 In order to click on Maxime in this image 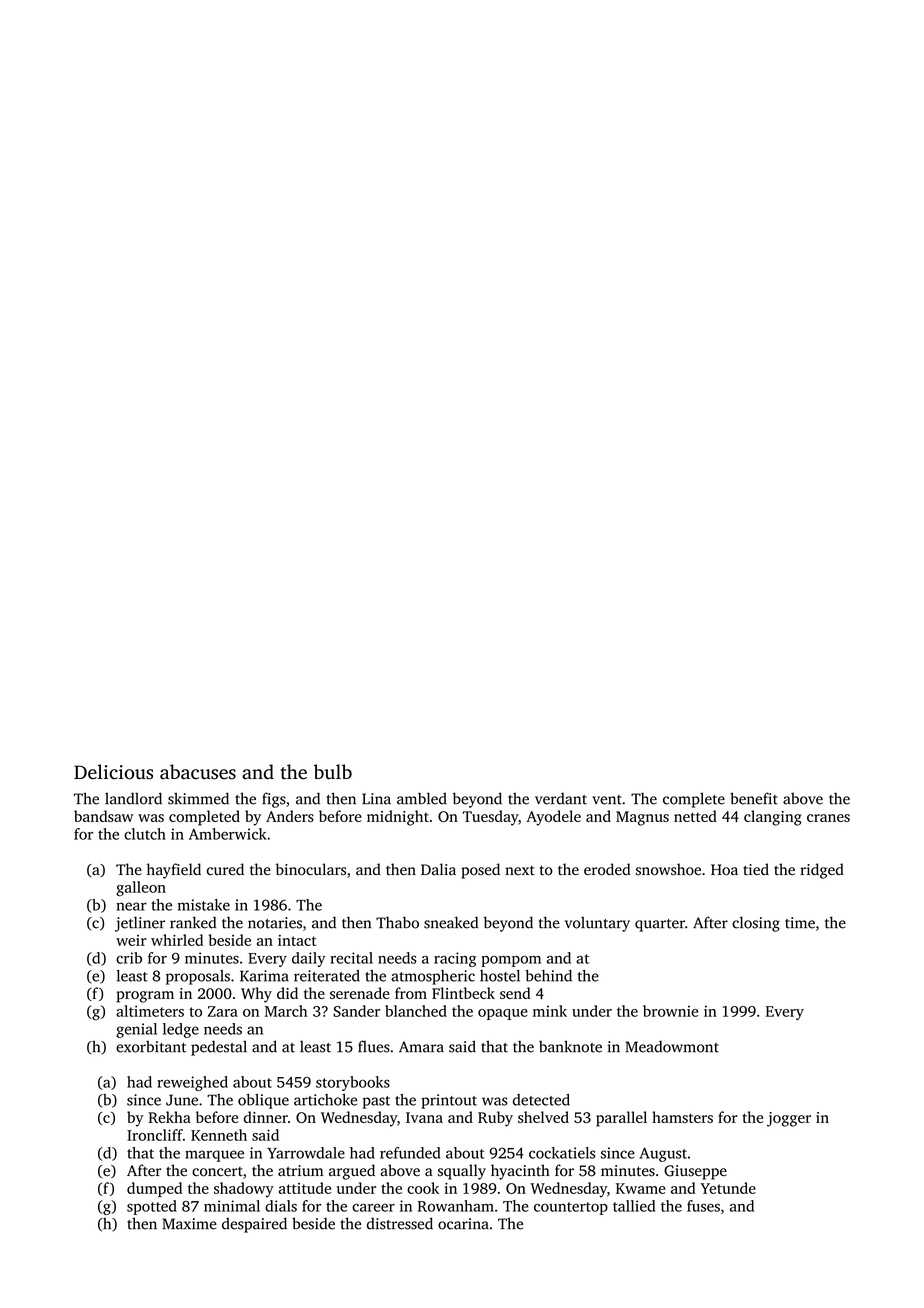, I will do `click(189, 1224)`.
